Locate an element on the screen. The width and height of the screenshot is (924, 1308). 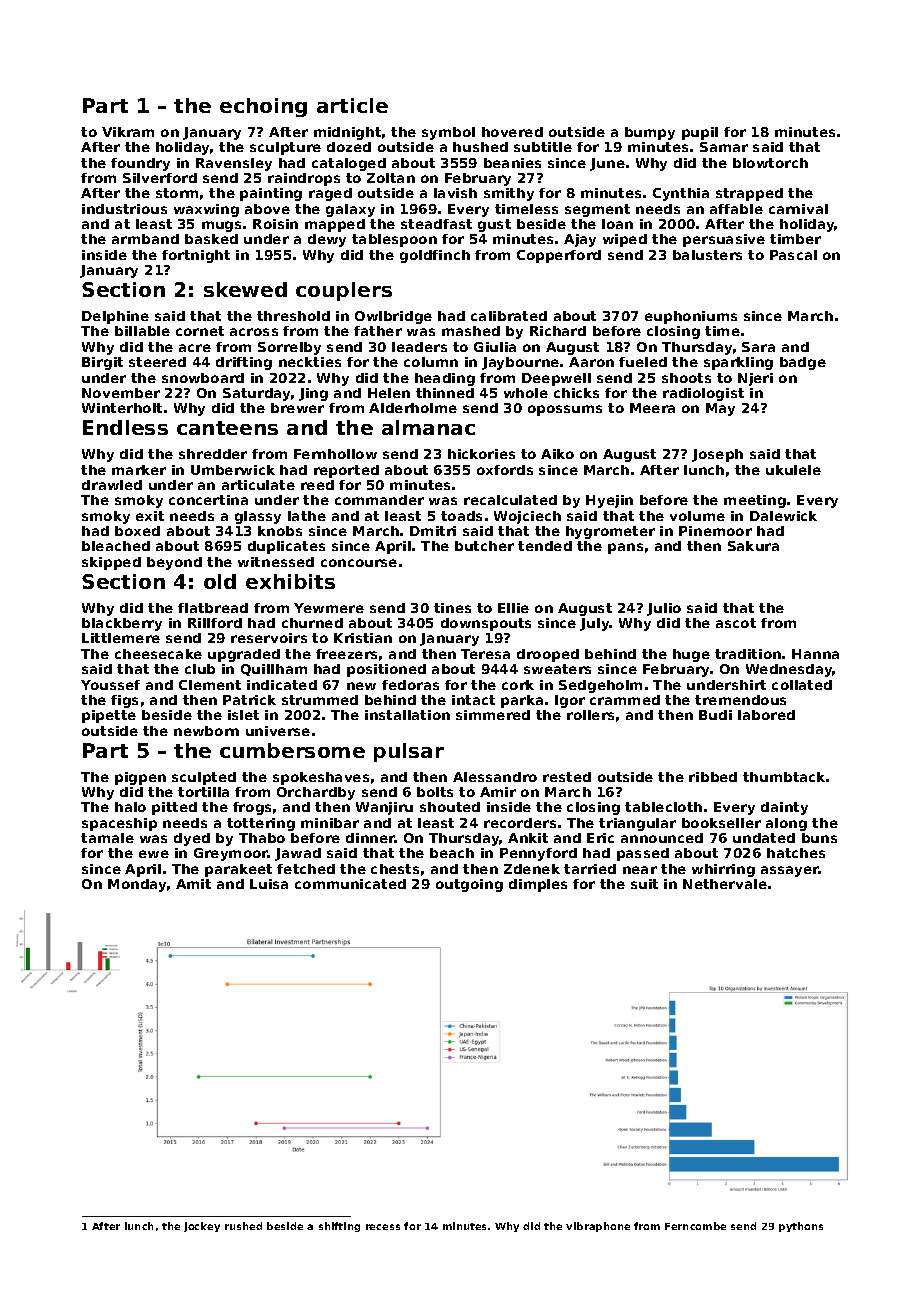
blowtorch is located at coordinates (770, 163).
